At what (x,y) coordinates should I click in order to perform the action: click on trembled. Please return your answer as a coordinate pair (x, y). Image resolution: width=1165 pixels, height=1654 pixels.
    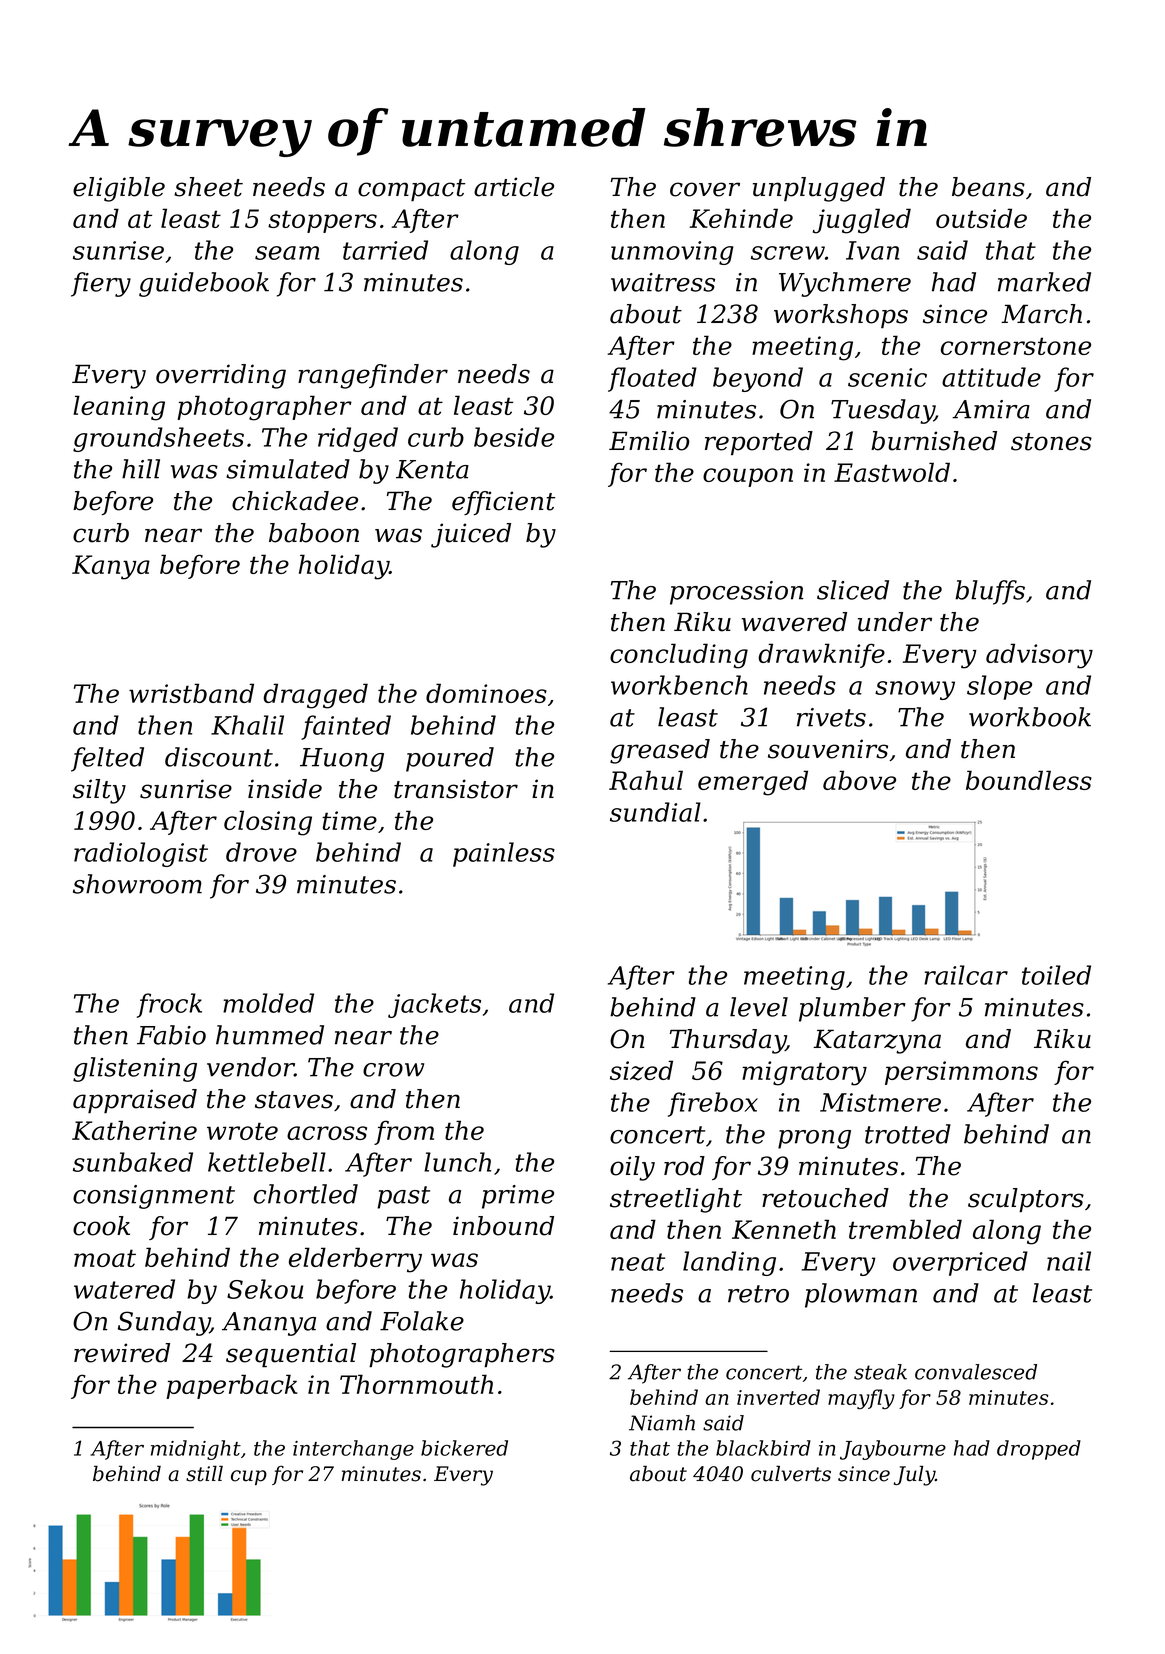
    Looking at the image, I should click on (905, 1229).
